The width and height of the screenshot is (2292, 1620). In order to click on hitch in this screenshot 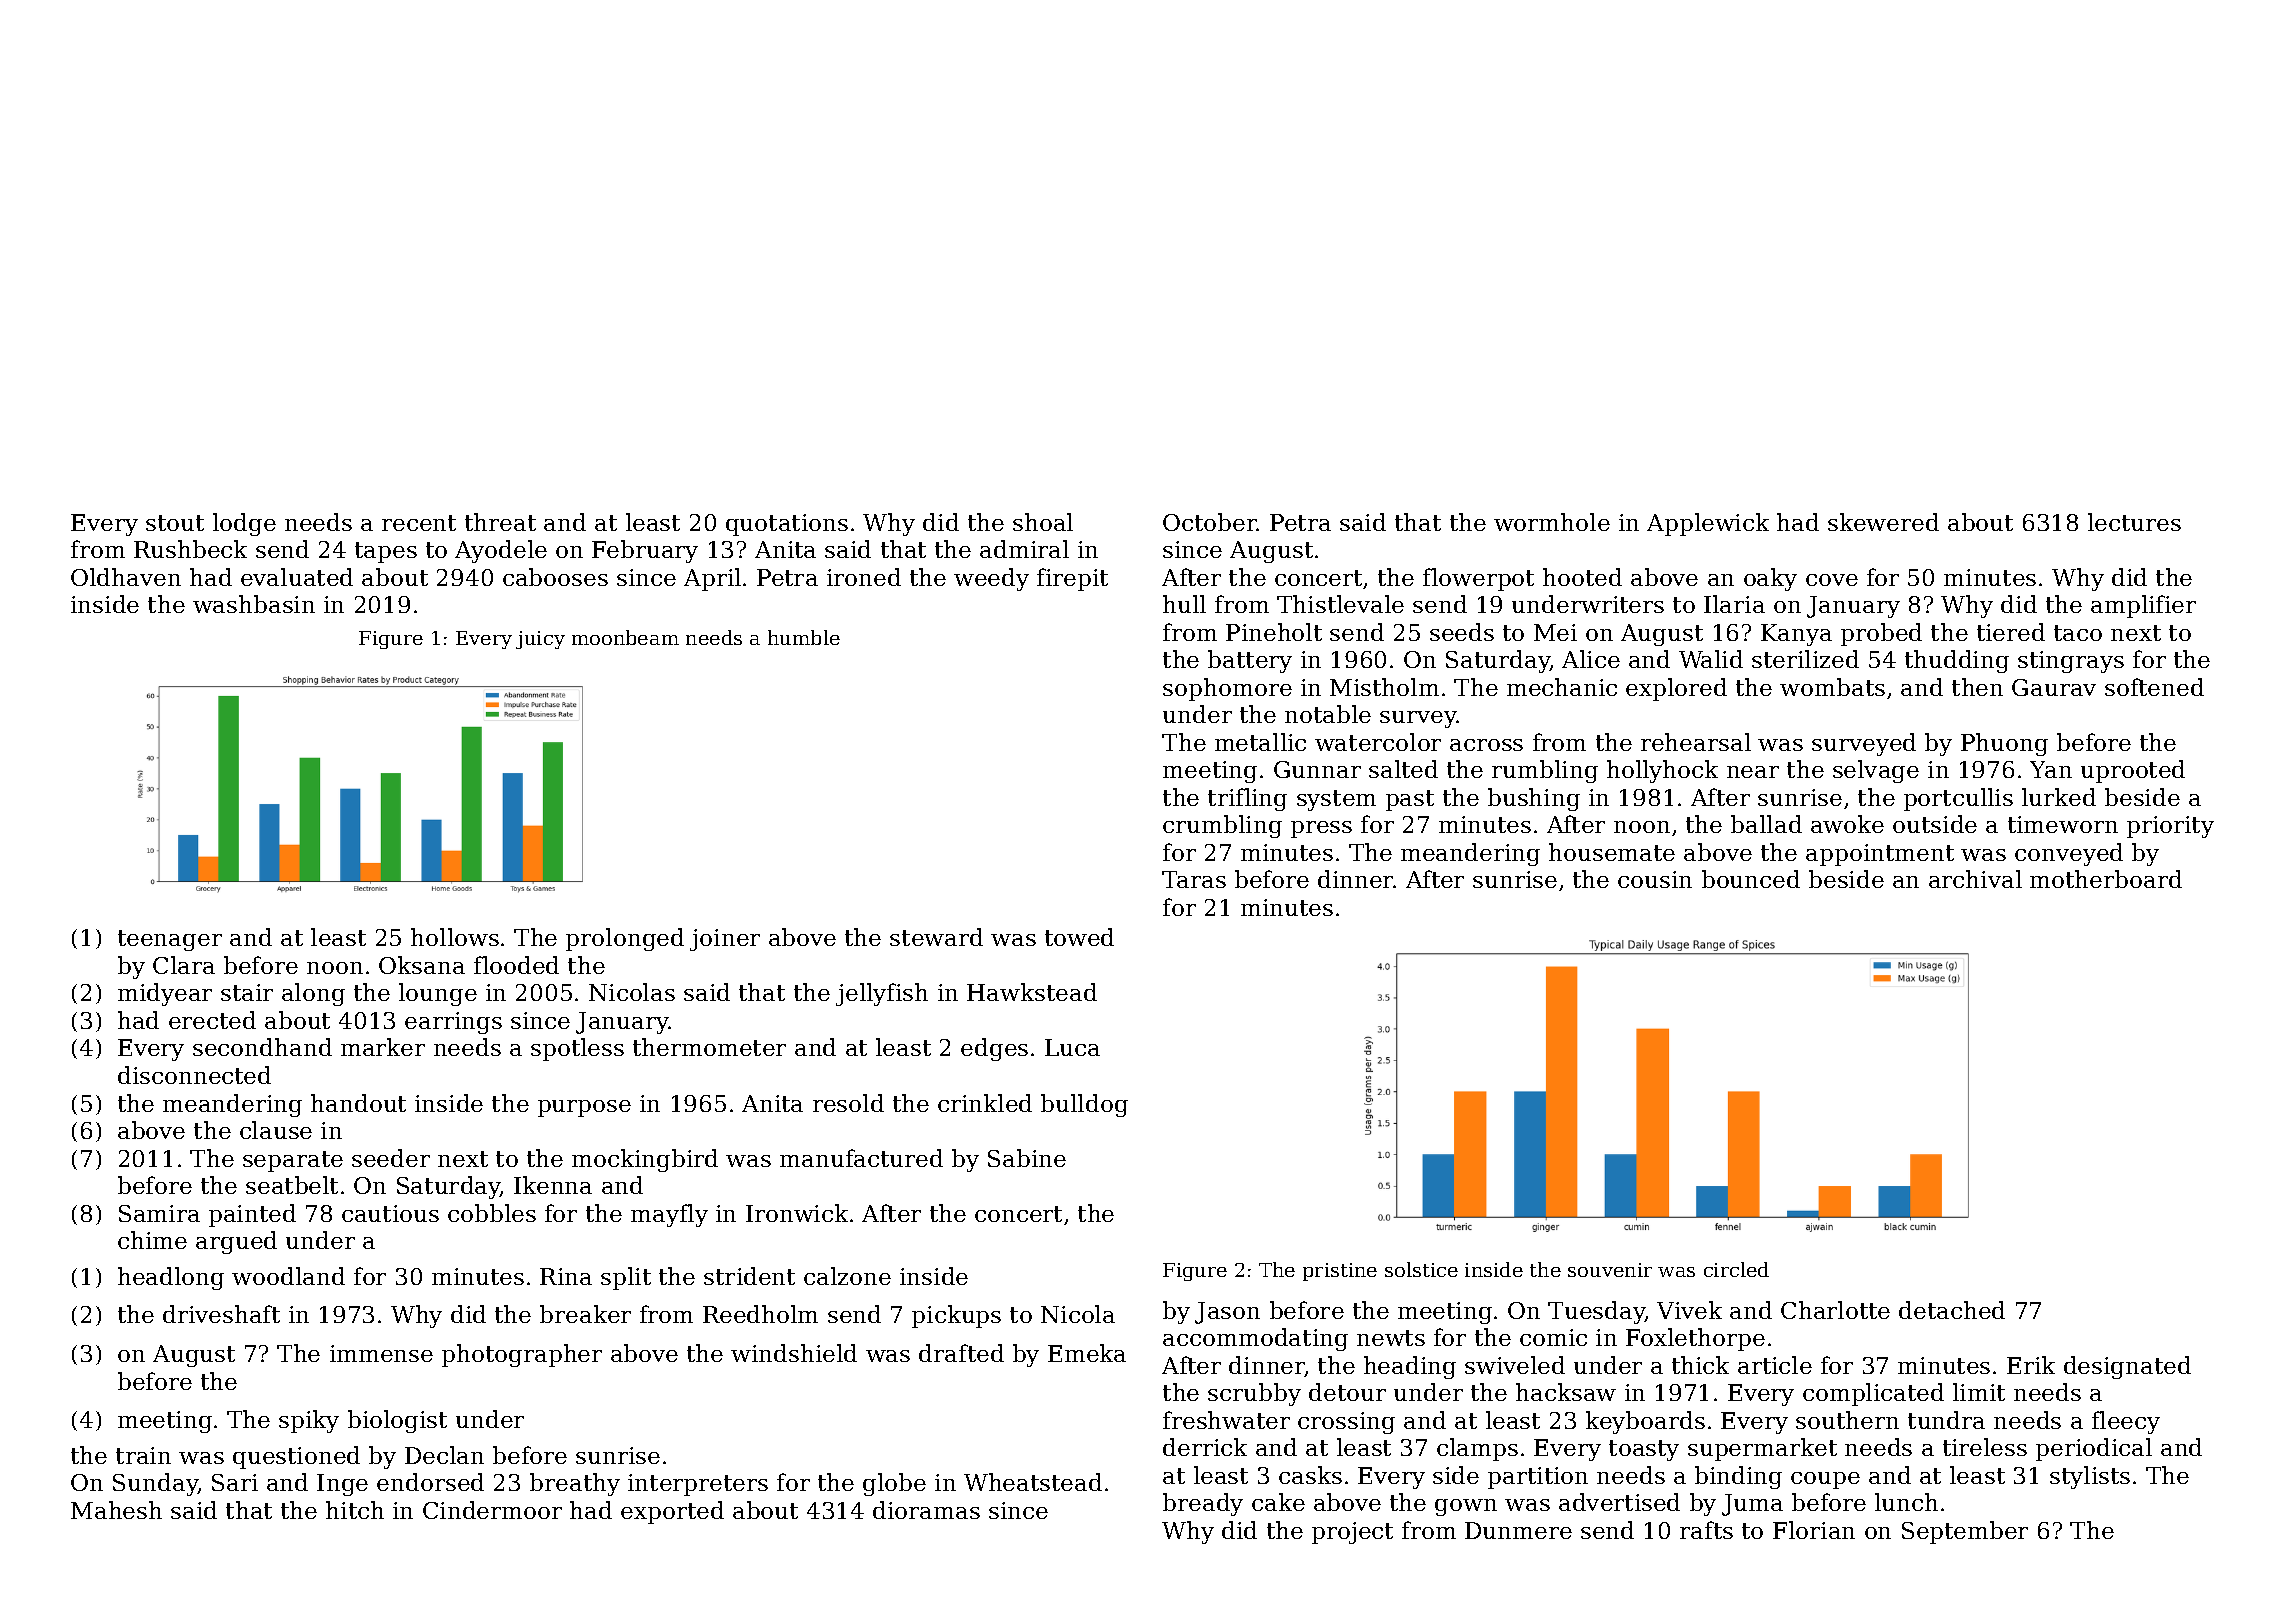, I will do `click(355, 1510)`.
